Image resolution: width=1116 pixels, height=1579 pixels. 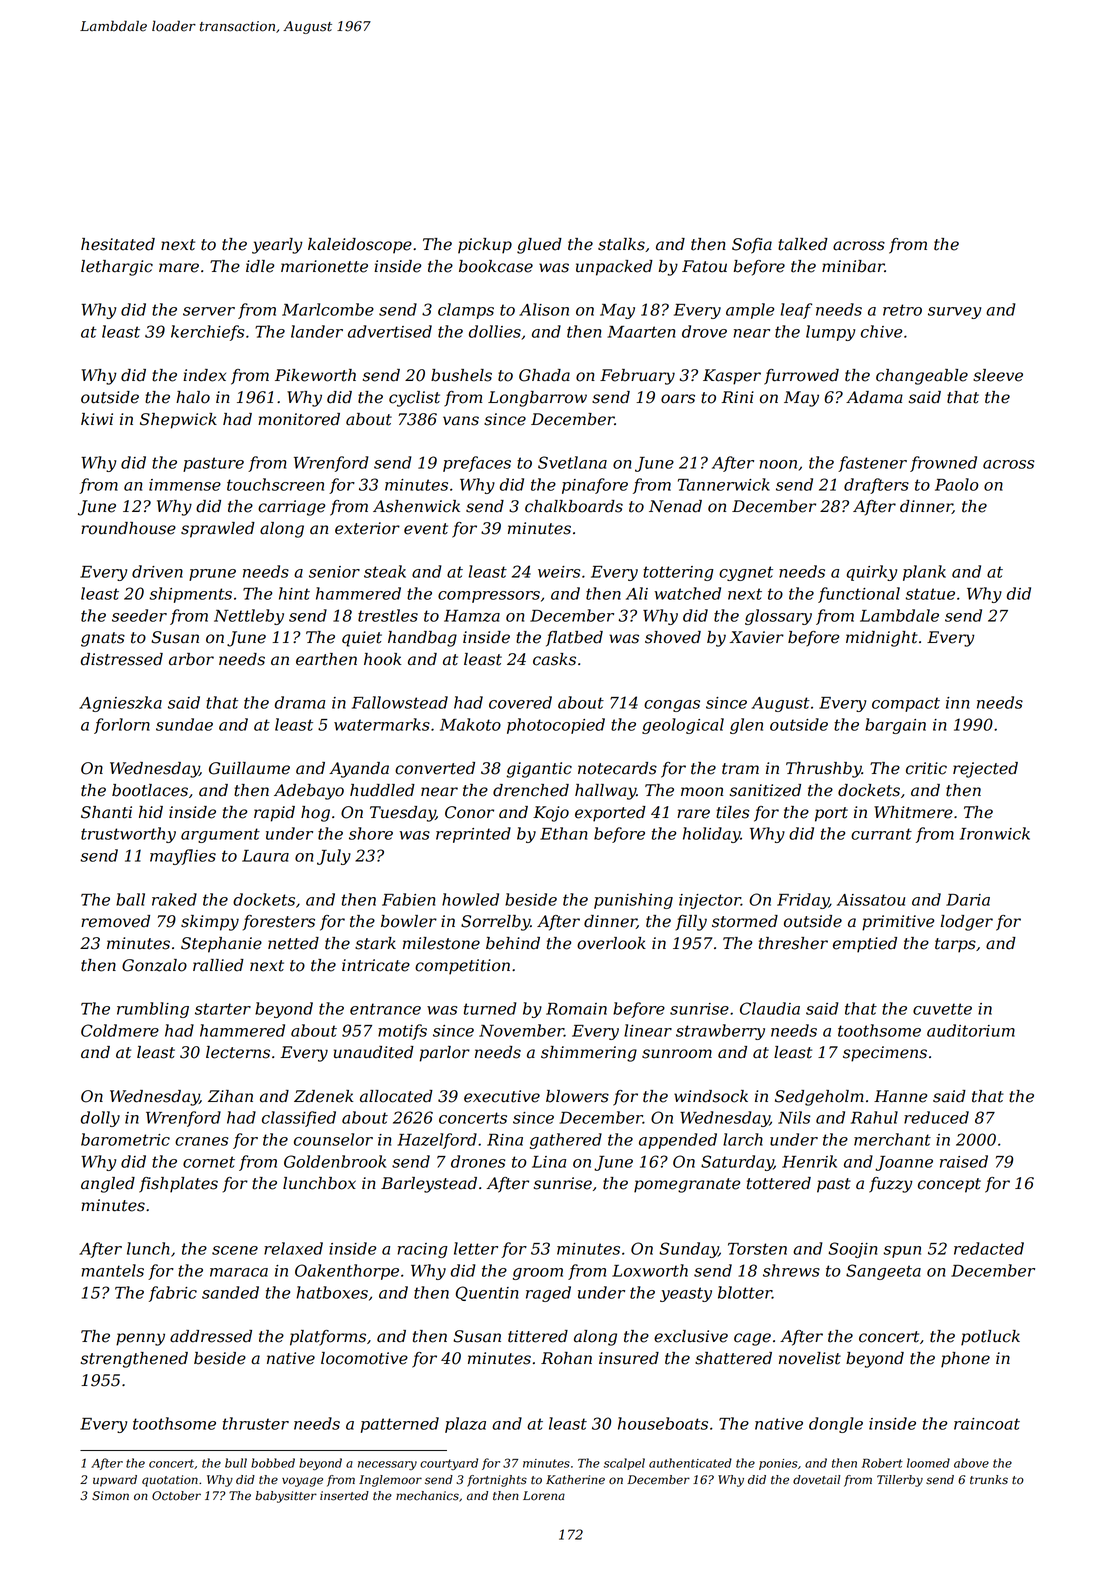 What do you see at coordinates (752, 246) in the screenshot?
I see `Sofia` at bounding box center [752, 246].
